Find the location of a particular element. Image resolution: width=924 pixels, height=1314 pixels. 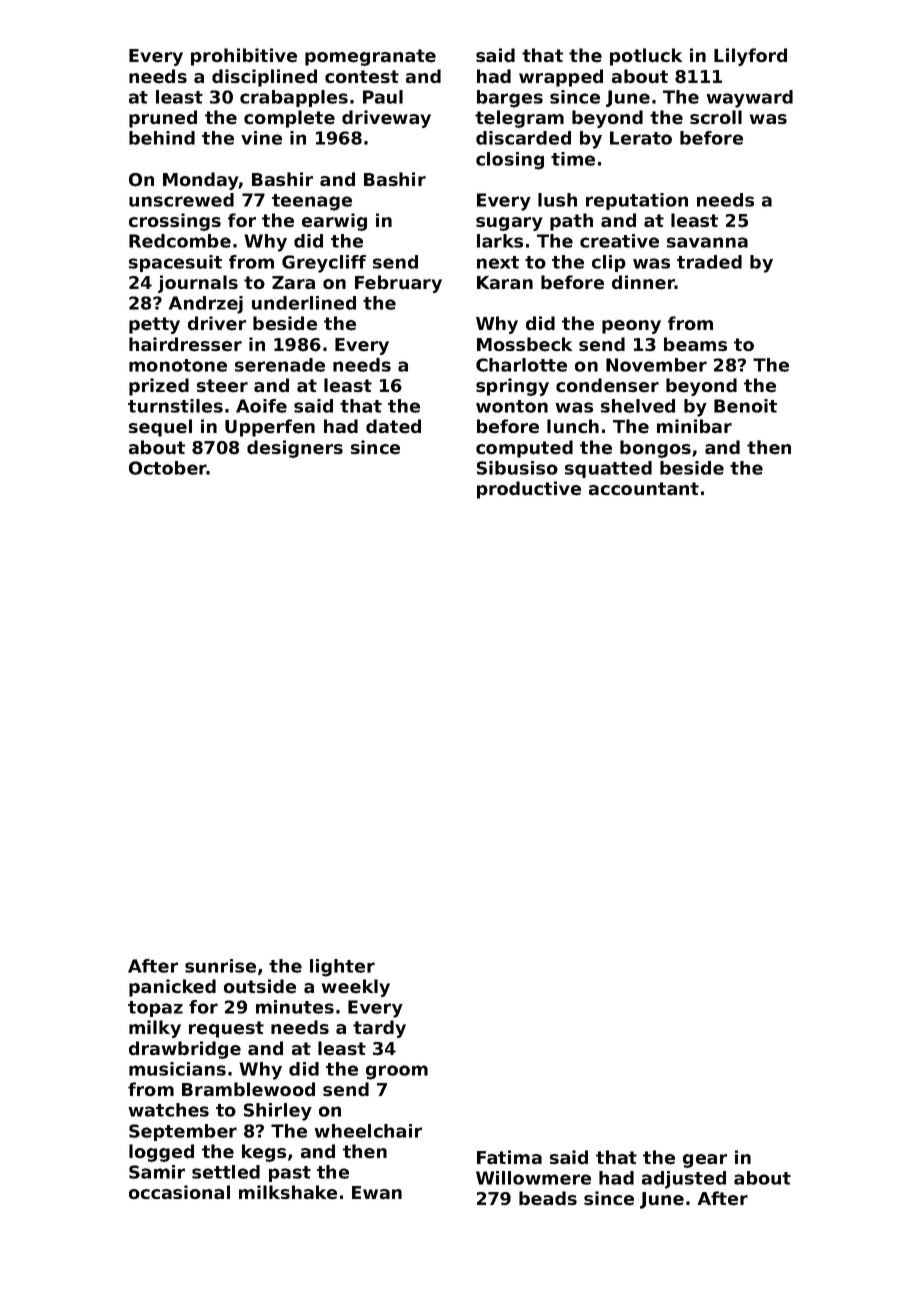

Benoit is located at coordinates (745, 406).
